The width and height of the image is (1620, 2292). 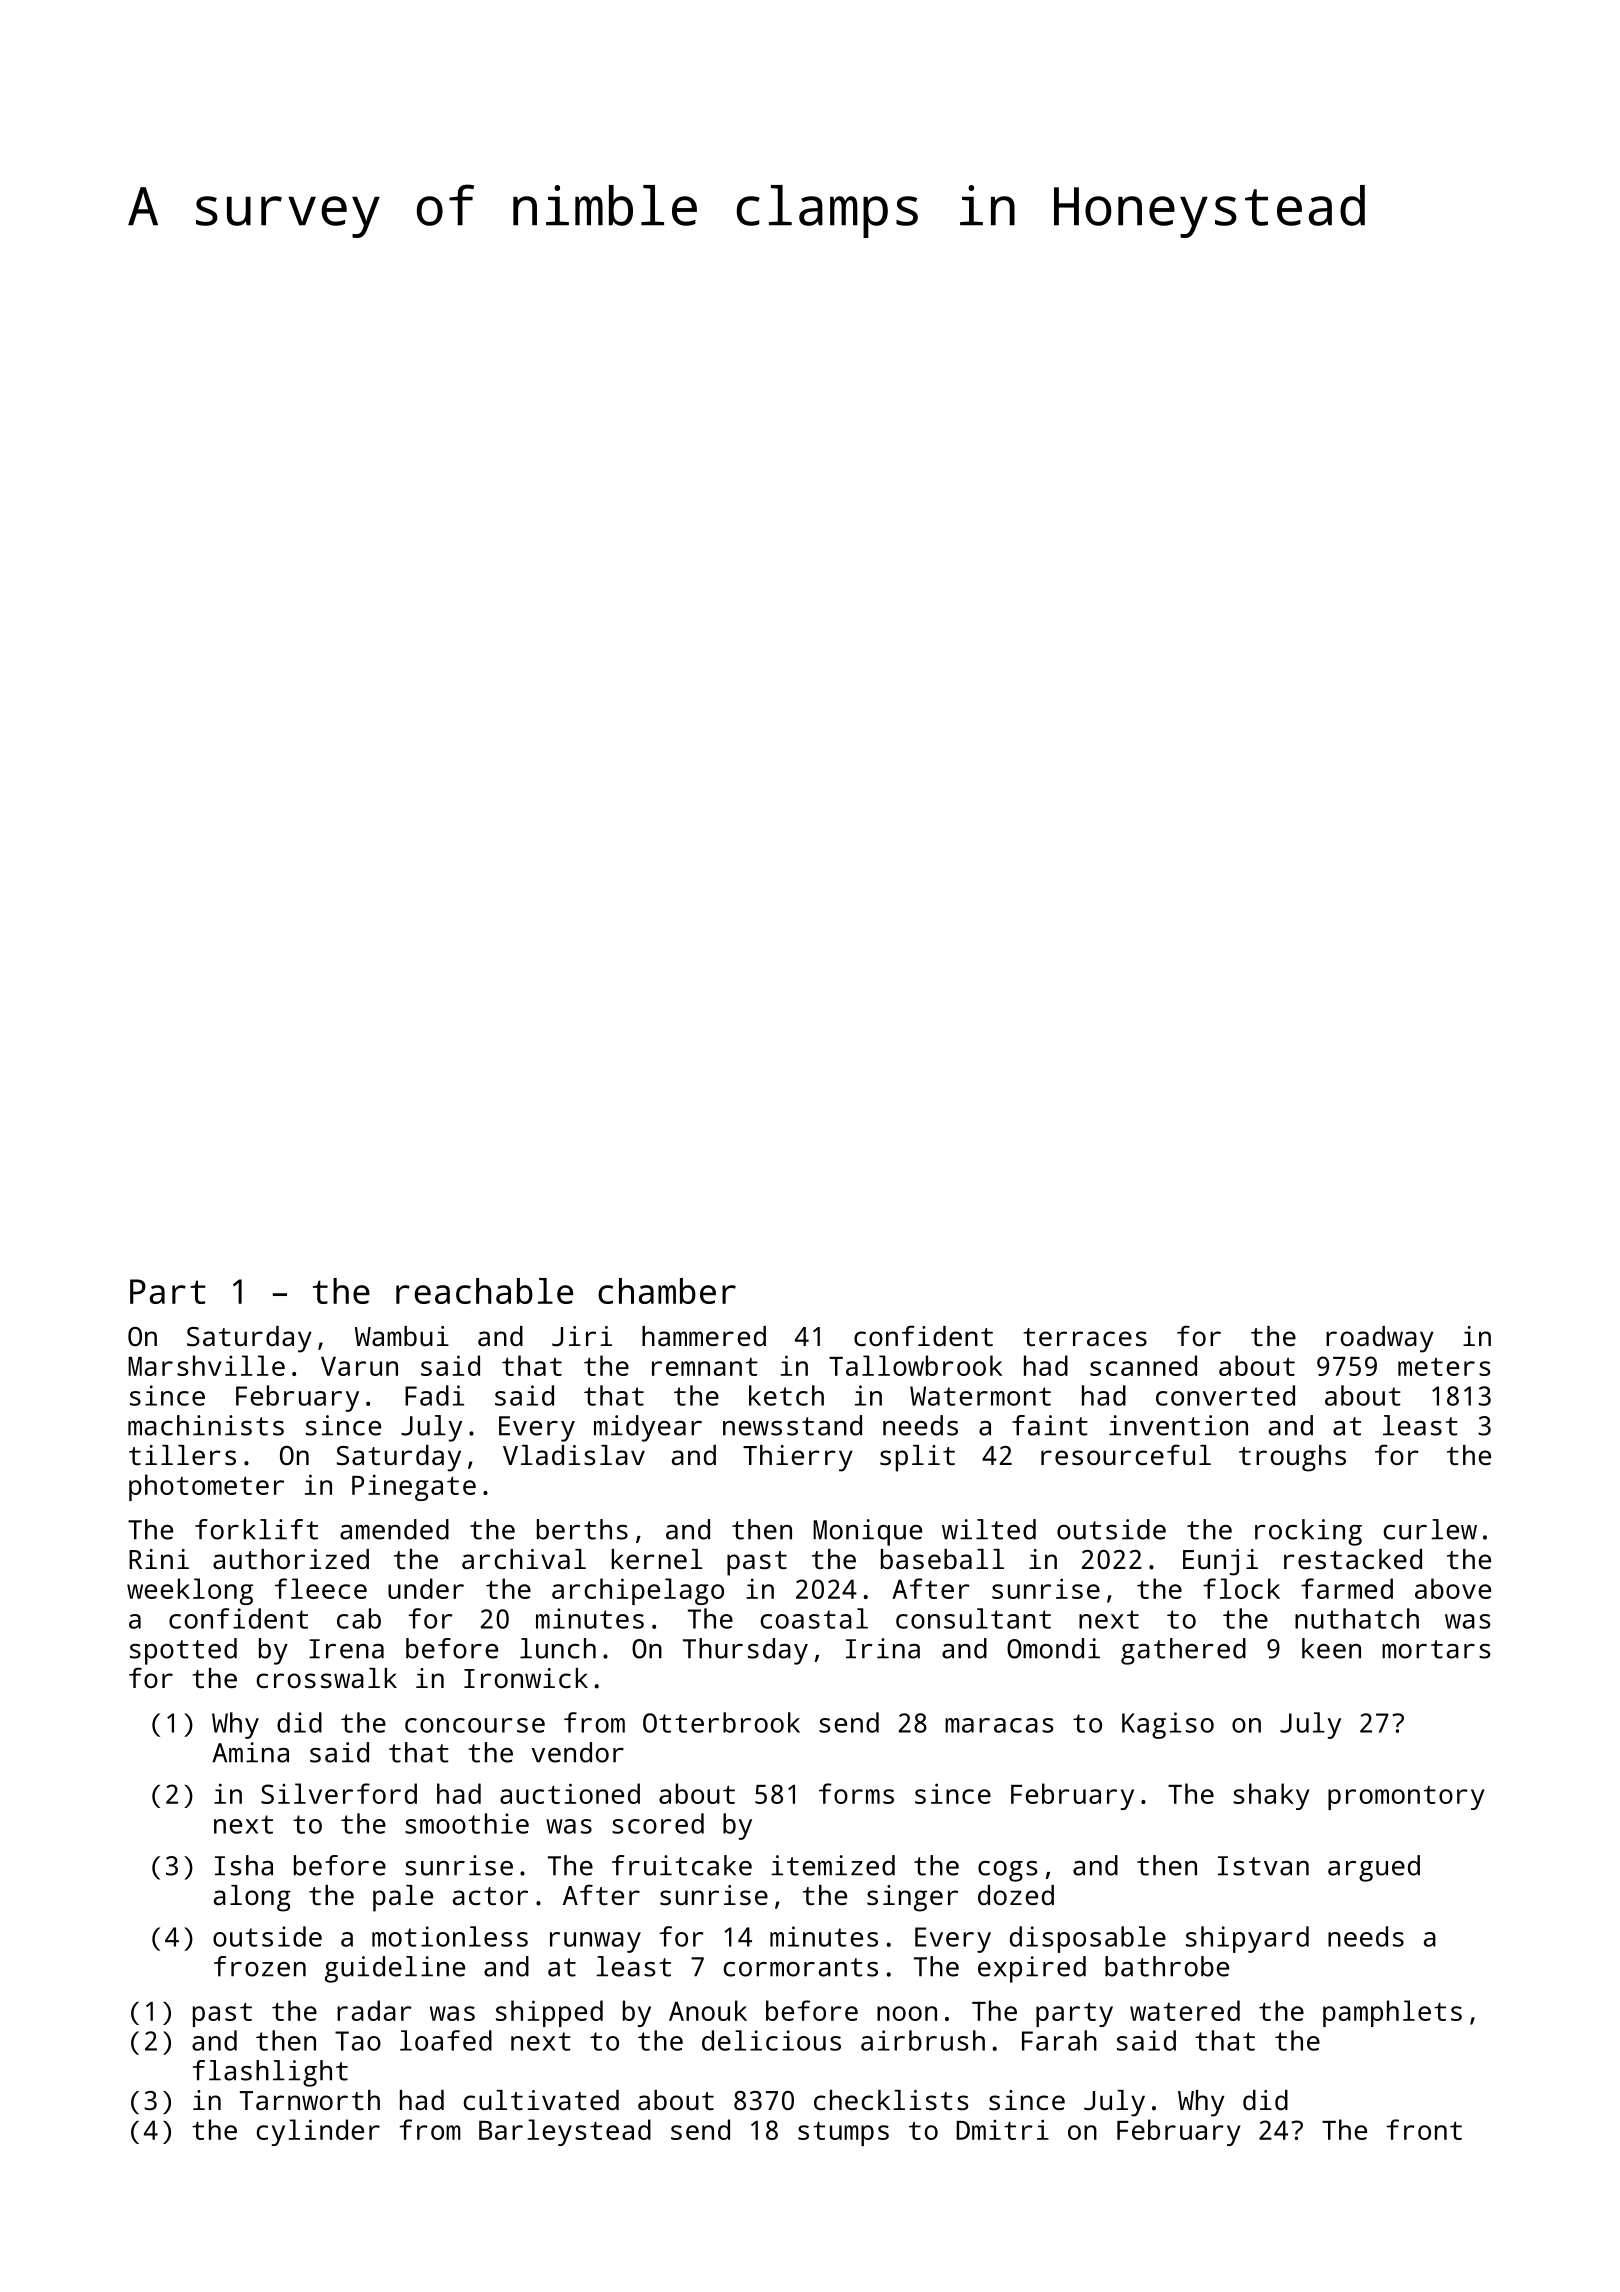 I want to click on cylinder, so click(x=318, y=2132).
